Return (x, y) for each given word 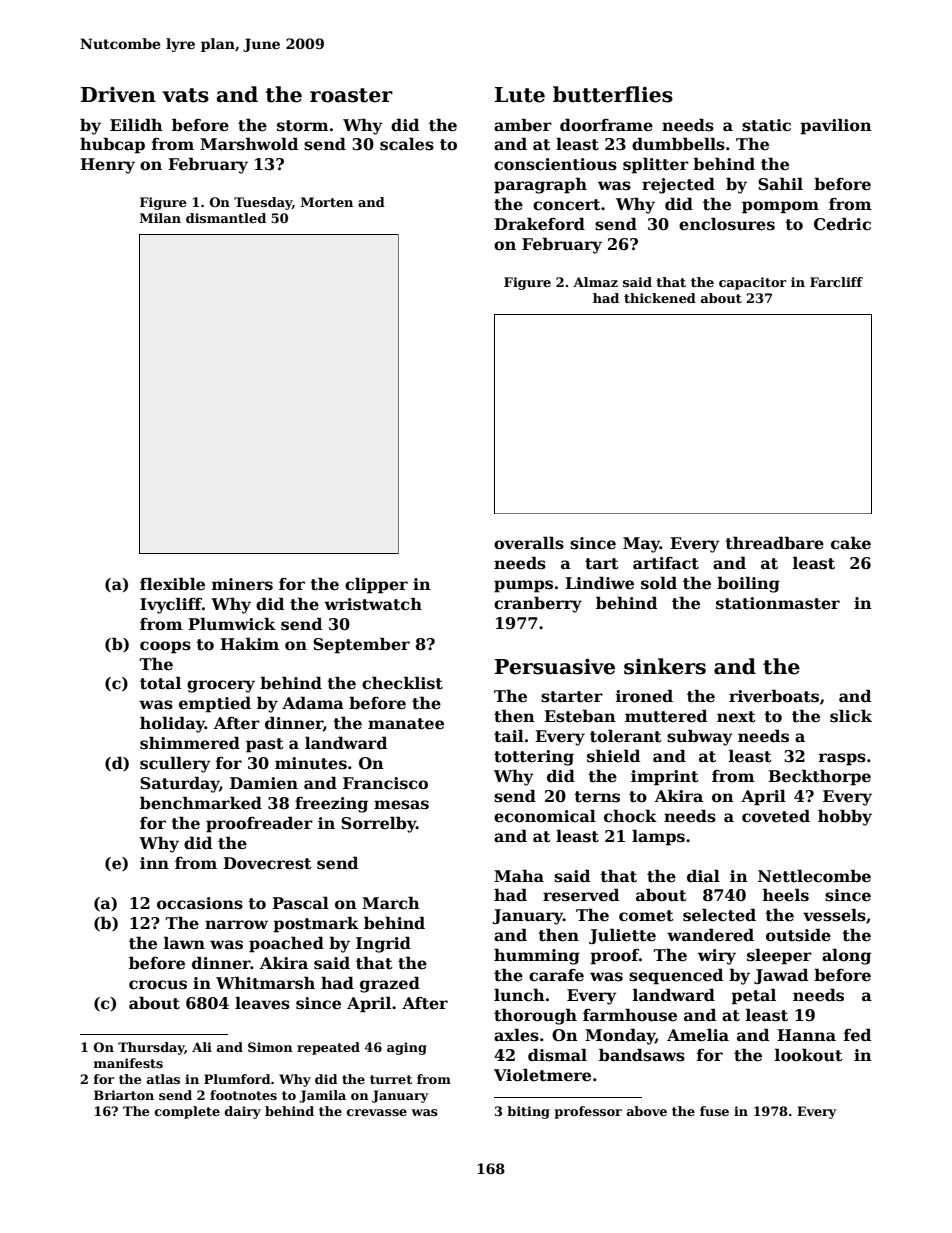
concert (567, 205)
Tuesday (263, 203)
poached (286, 944)
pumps (523, 586)
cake (851, 543)
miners (242, 584)
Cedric (842, 224)
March (391, 903)
